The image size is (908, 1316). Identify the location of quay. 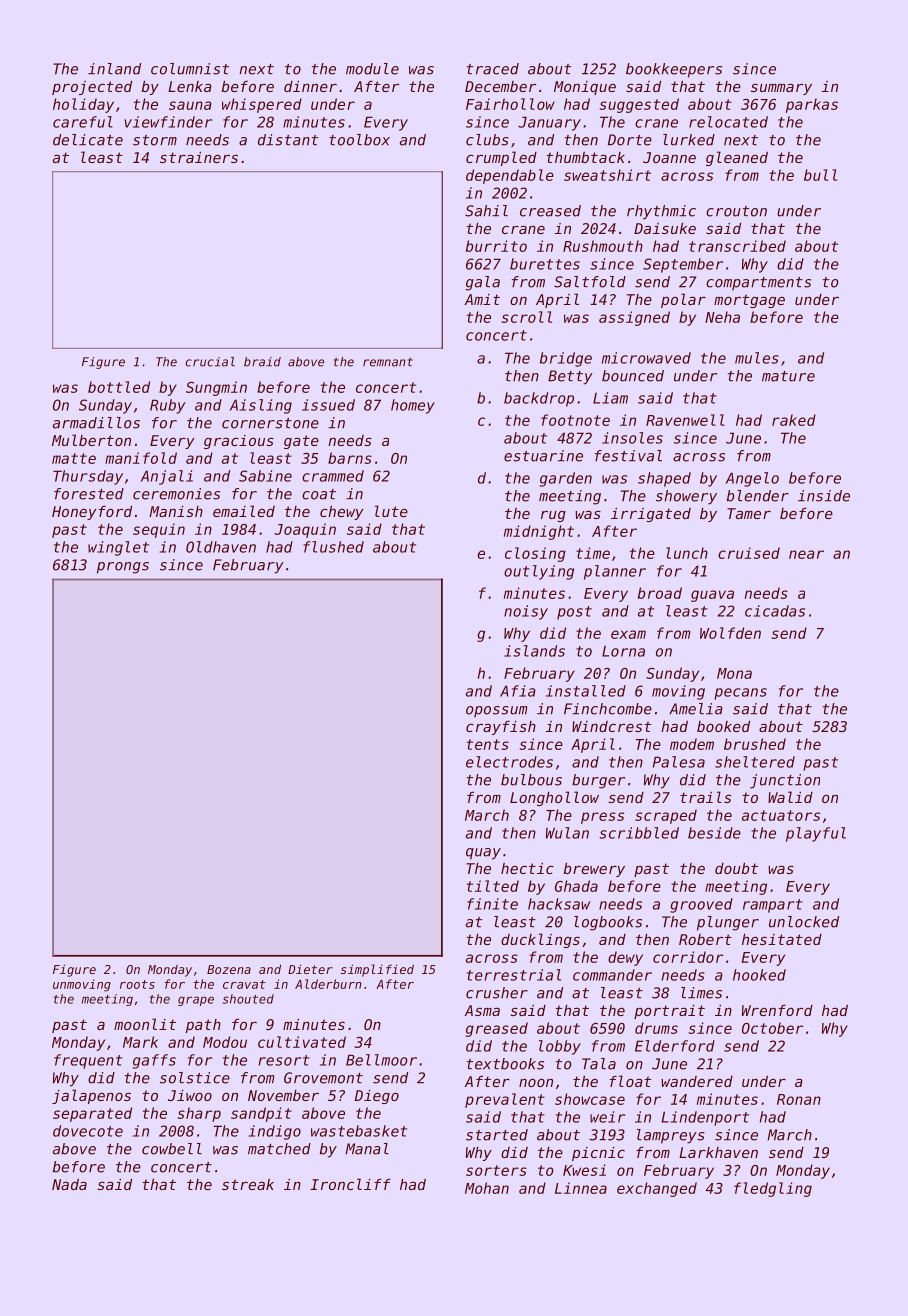
(483, 854).
